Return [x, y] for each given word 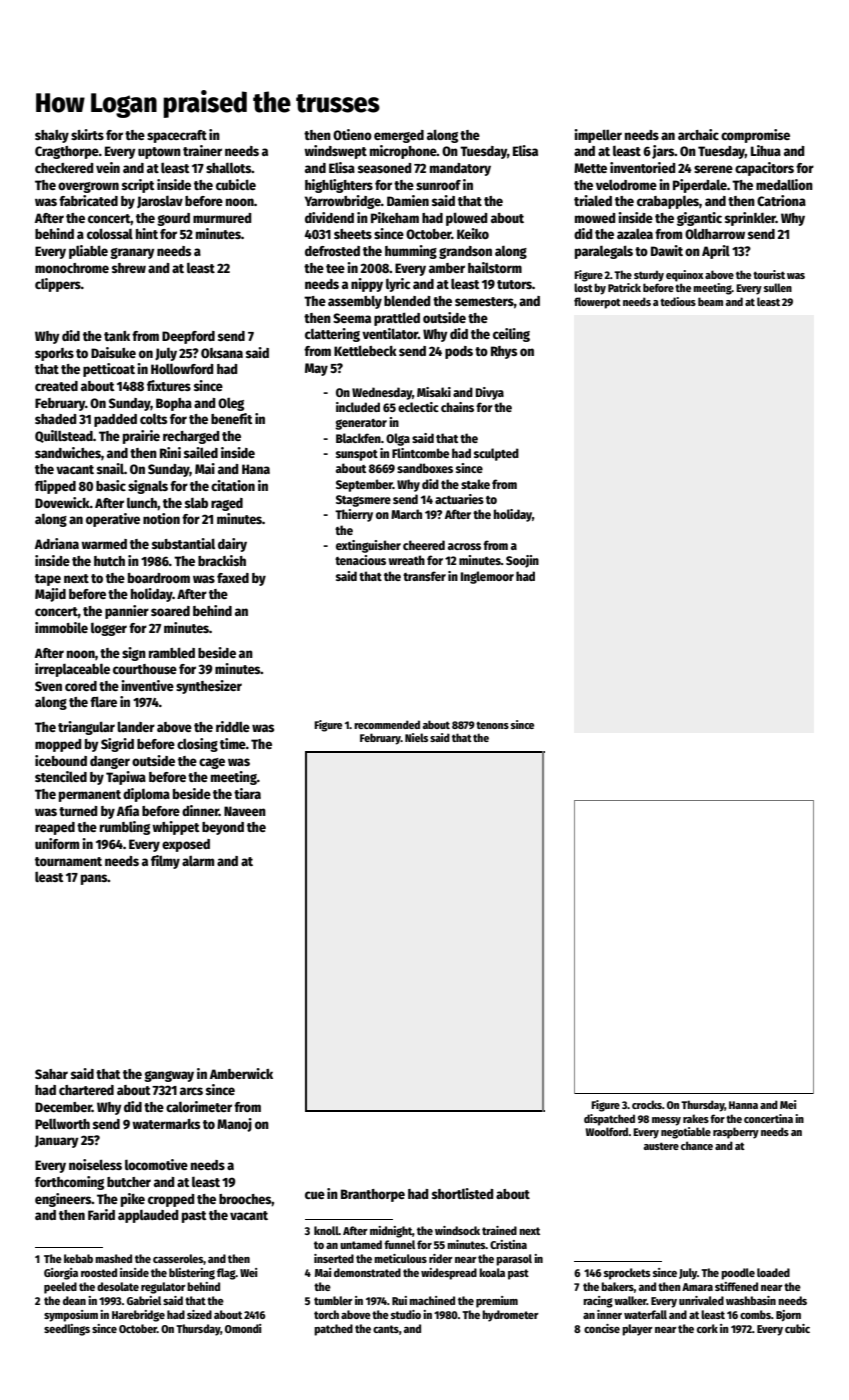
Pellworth [62, 1124]
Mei [788, 1104]
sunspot [357, 455]
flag [226, 1274]
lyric [398, 285]
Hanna [743, 1105]
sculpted [496, 454]
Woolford [607, 1131]
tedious [678, 301]
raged [227, 504]
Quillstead [64, 436]
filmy [165, 862]
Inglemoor [487, 577]
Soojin [522, 561]
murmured [222, 218]
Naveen [245, 811]
